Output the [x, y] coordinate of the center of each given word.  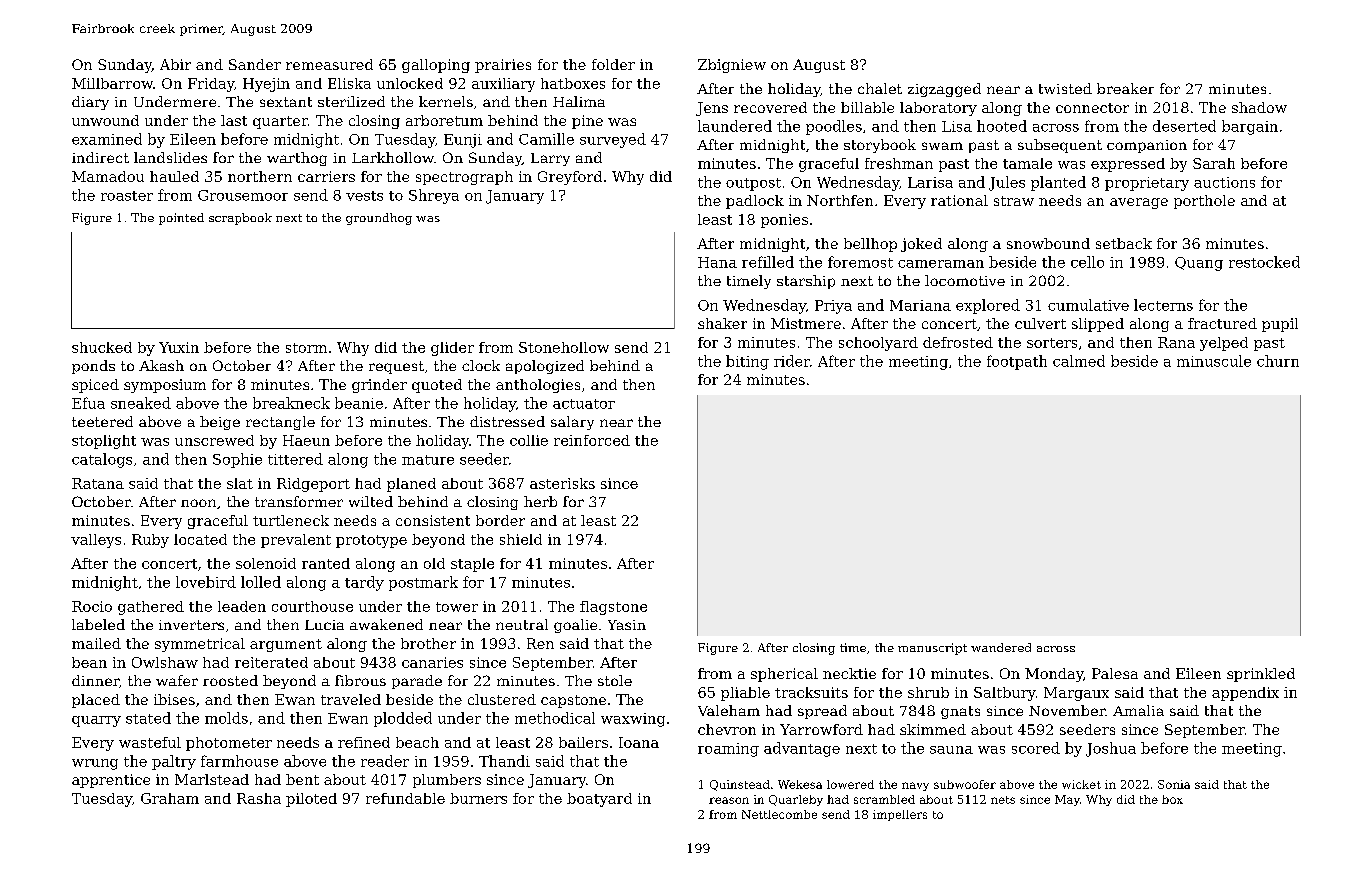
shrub [928, 692]
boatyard [599, 800]
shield [521, 539]
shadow [1259, 107]
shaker [722, 323]
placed [96, 701]
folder [613, 64]
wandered [1001, 647]
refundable [405, 798]
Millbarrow [112, 83]
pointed [181, 219]
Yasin [627, 625]
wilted [371, 501]
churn [1278, 361]
